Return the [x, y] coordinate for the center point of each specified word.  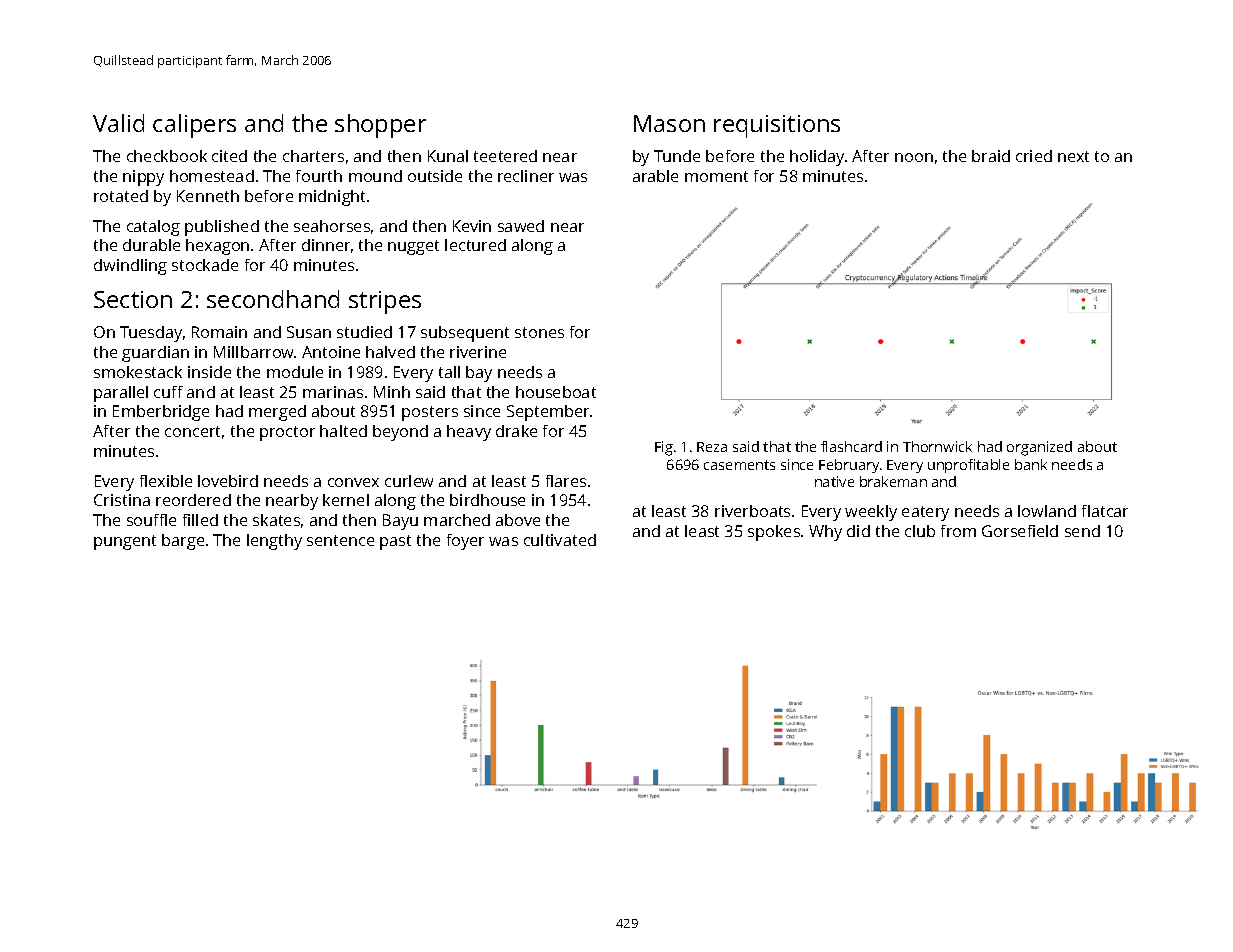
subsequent [465, 334]
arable [655, 176]
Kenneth [208, 196]
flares [566, 481]
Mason [669, 123]
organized [1039, 448]
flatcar [1105, 511]
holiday [817, 158]
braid [991, 156]
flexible [166, 481]
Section [133, 299]
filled [200, 520]
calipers [194, 126]
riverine [478, 352]
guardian [155, 354]
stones [539, 332]
